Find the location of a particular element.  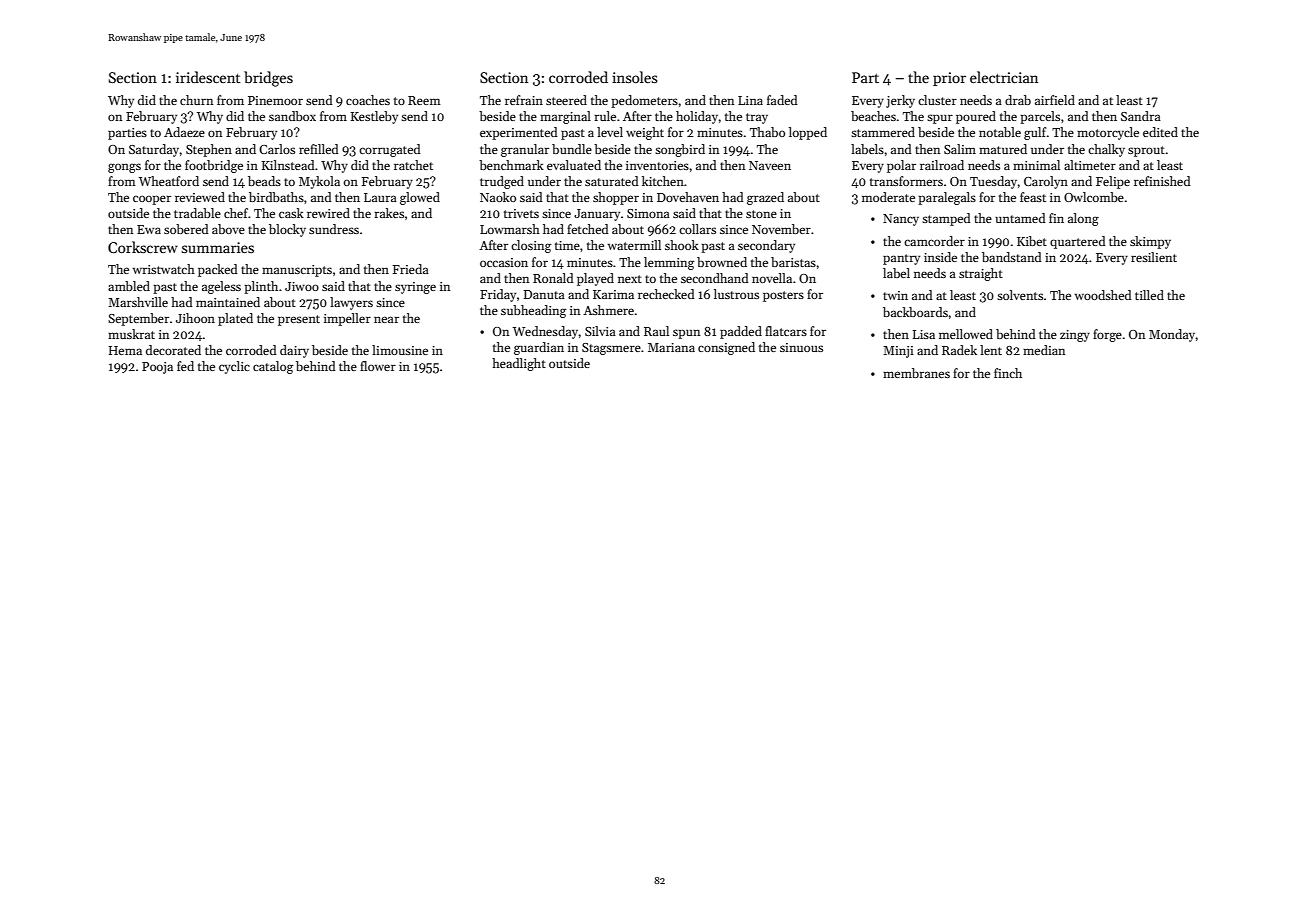

drab is located at coordinates (1018, 100).
